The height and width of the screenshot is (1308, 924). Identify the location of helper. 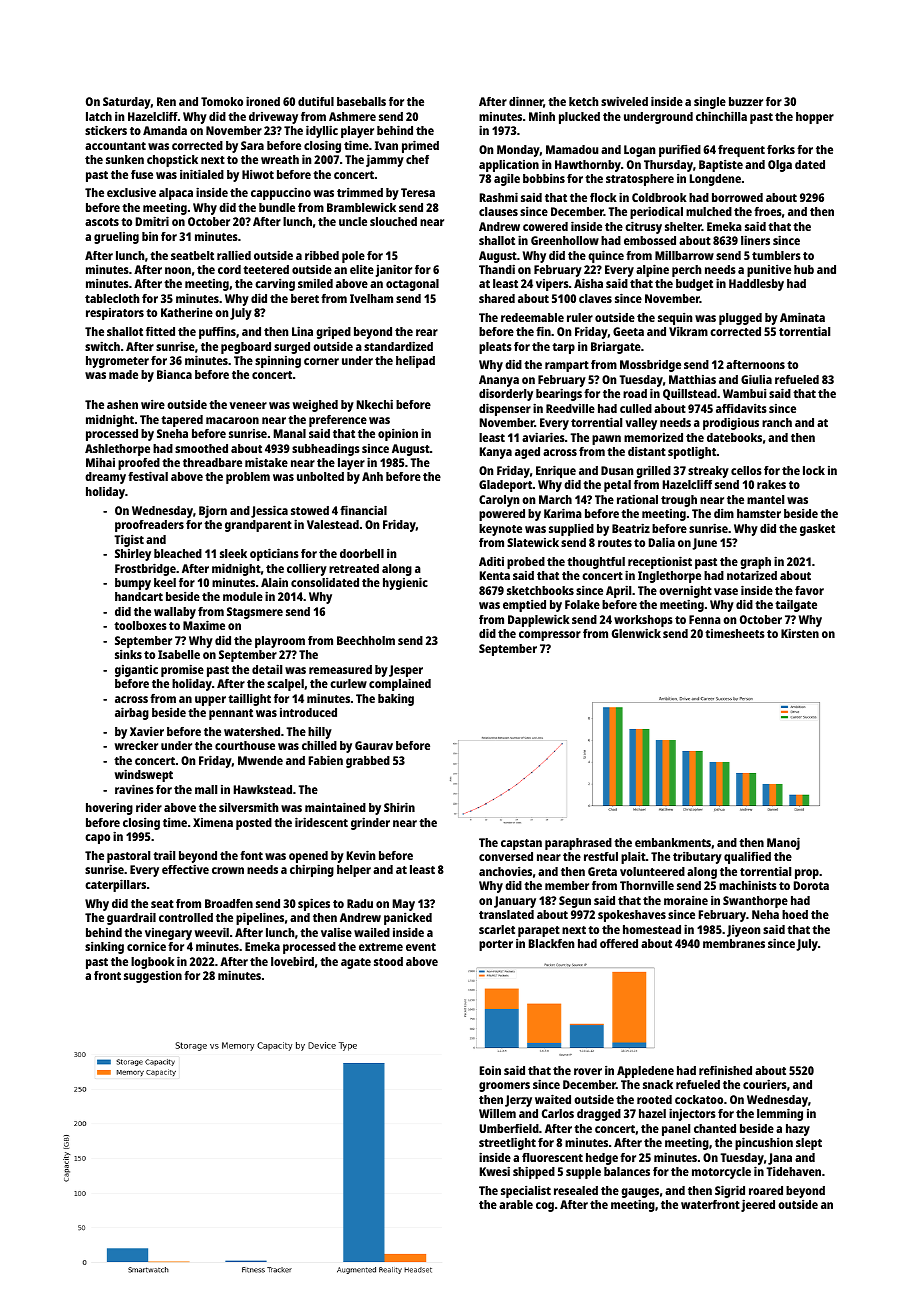
(354, 871).
